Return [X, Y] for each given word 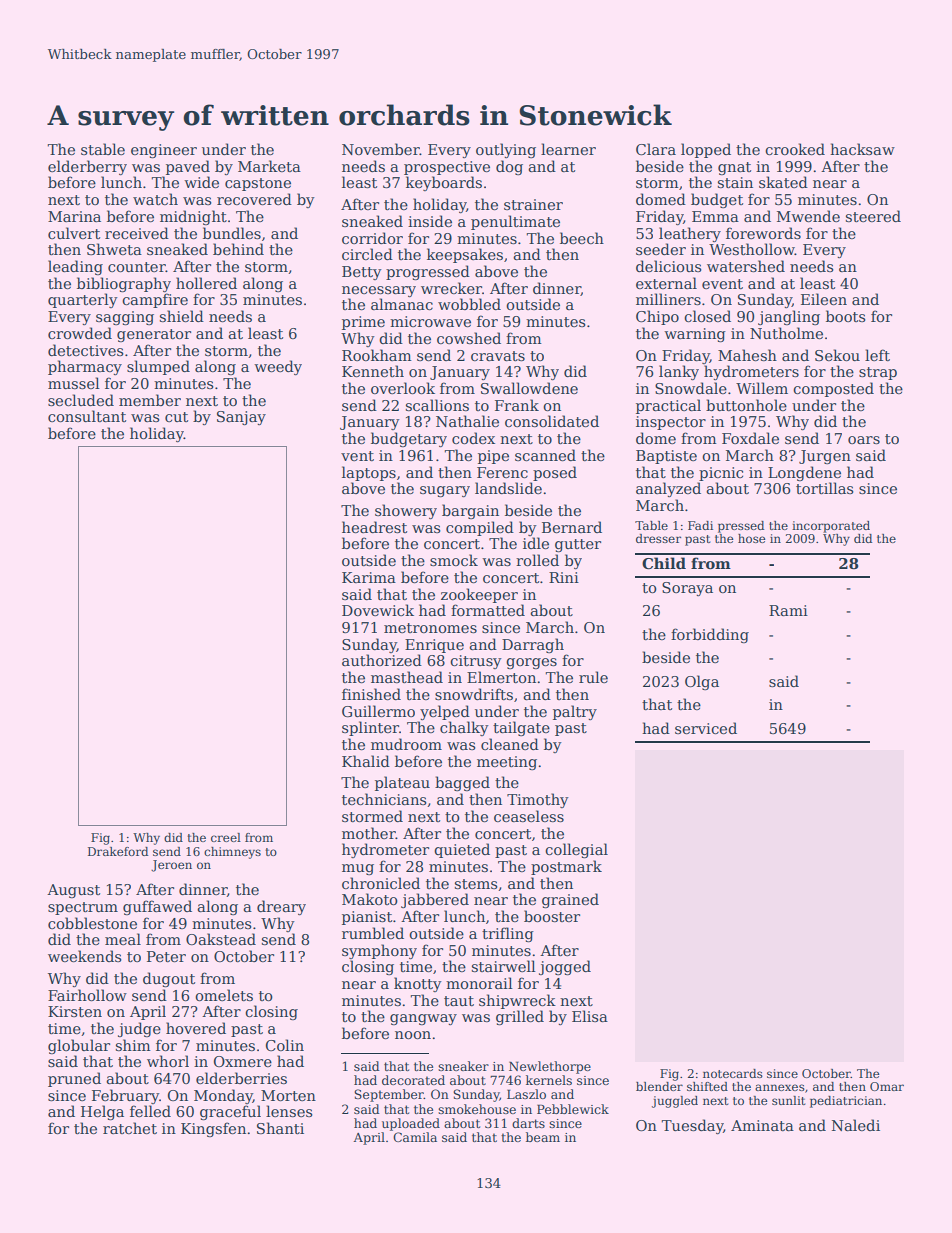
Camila [415, 1137]
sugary [445, 491]
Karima [369, 577]
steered [873, 216]
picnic [721, 474]
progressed [428, 272]
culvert [74, 233]
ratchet [130, 1128]
